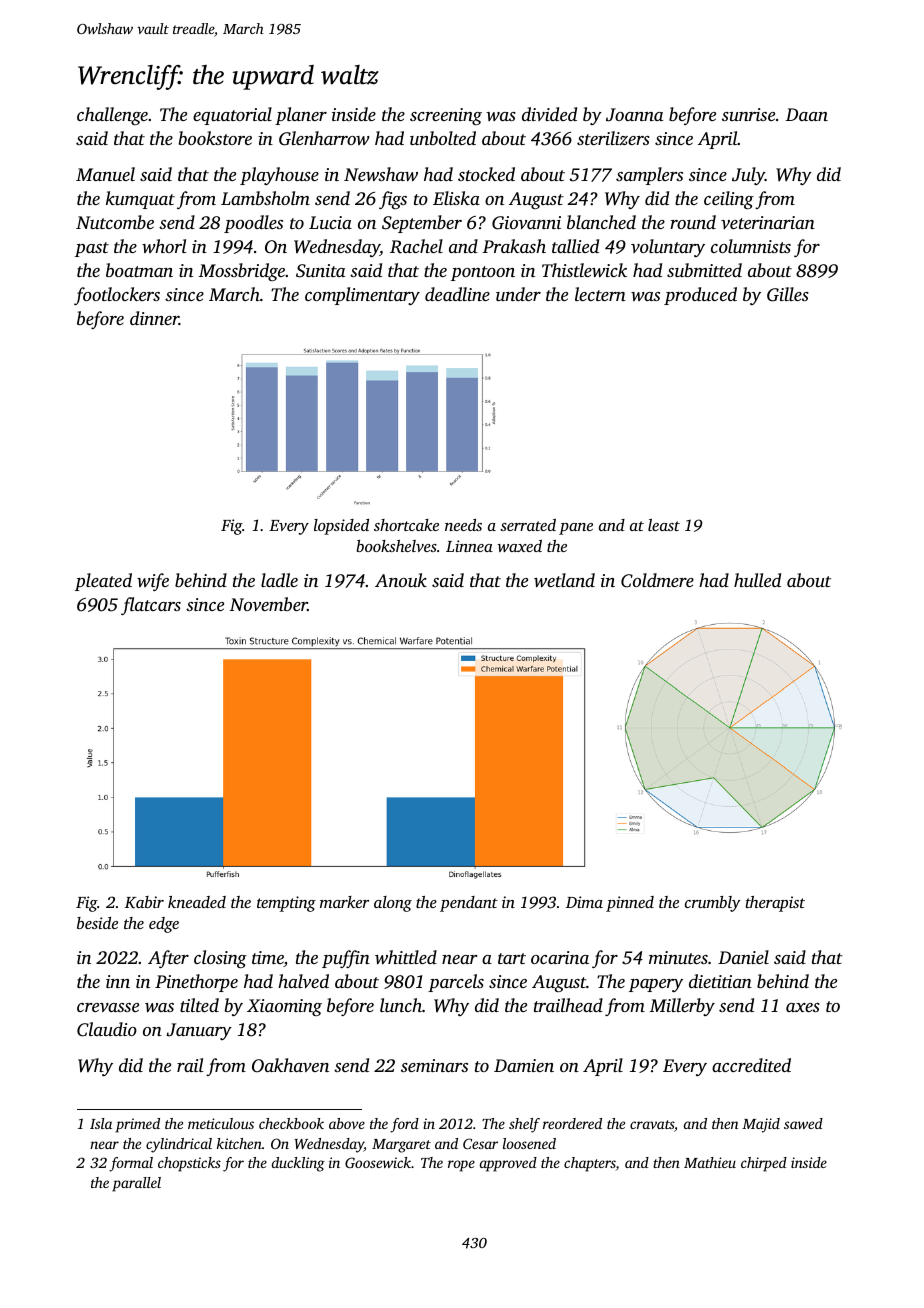  What do you see at coordinates (463, 525) in the screenshot?
I see `needs` at bounding box center [463, 525].
